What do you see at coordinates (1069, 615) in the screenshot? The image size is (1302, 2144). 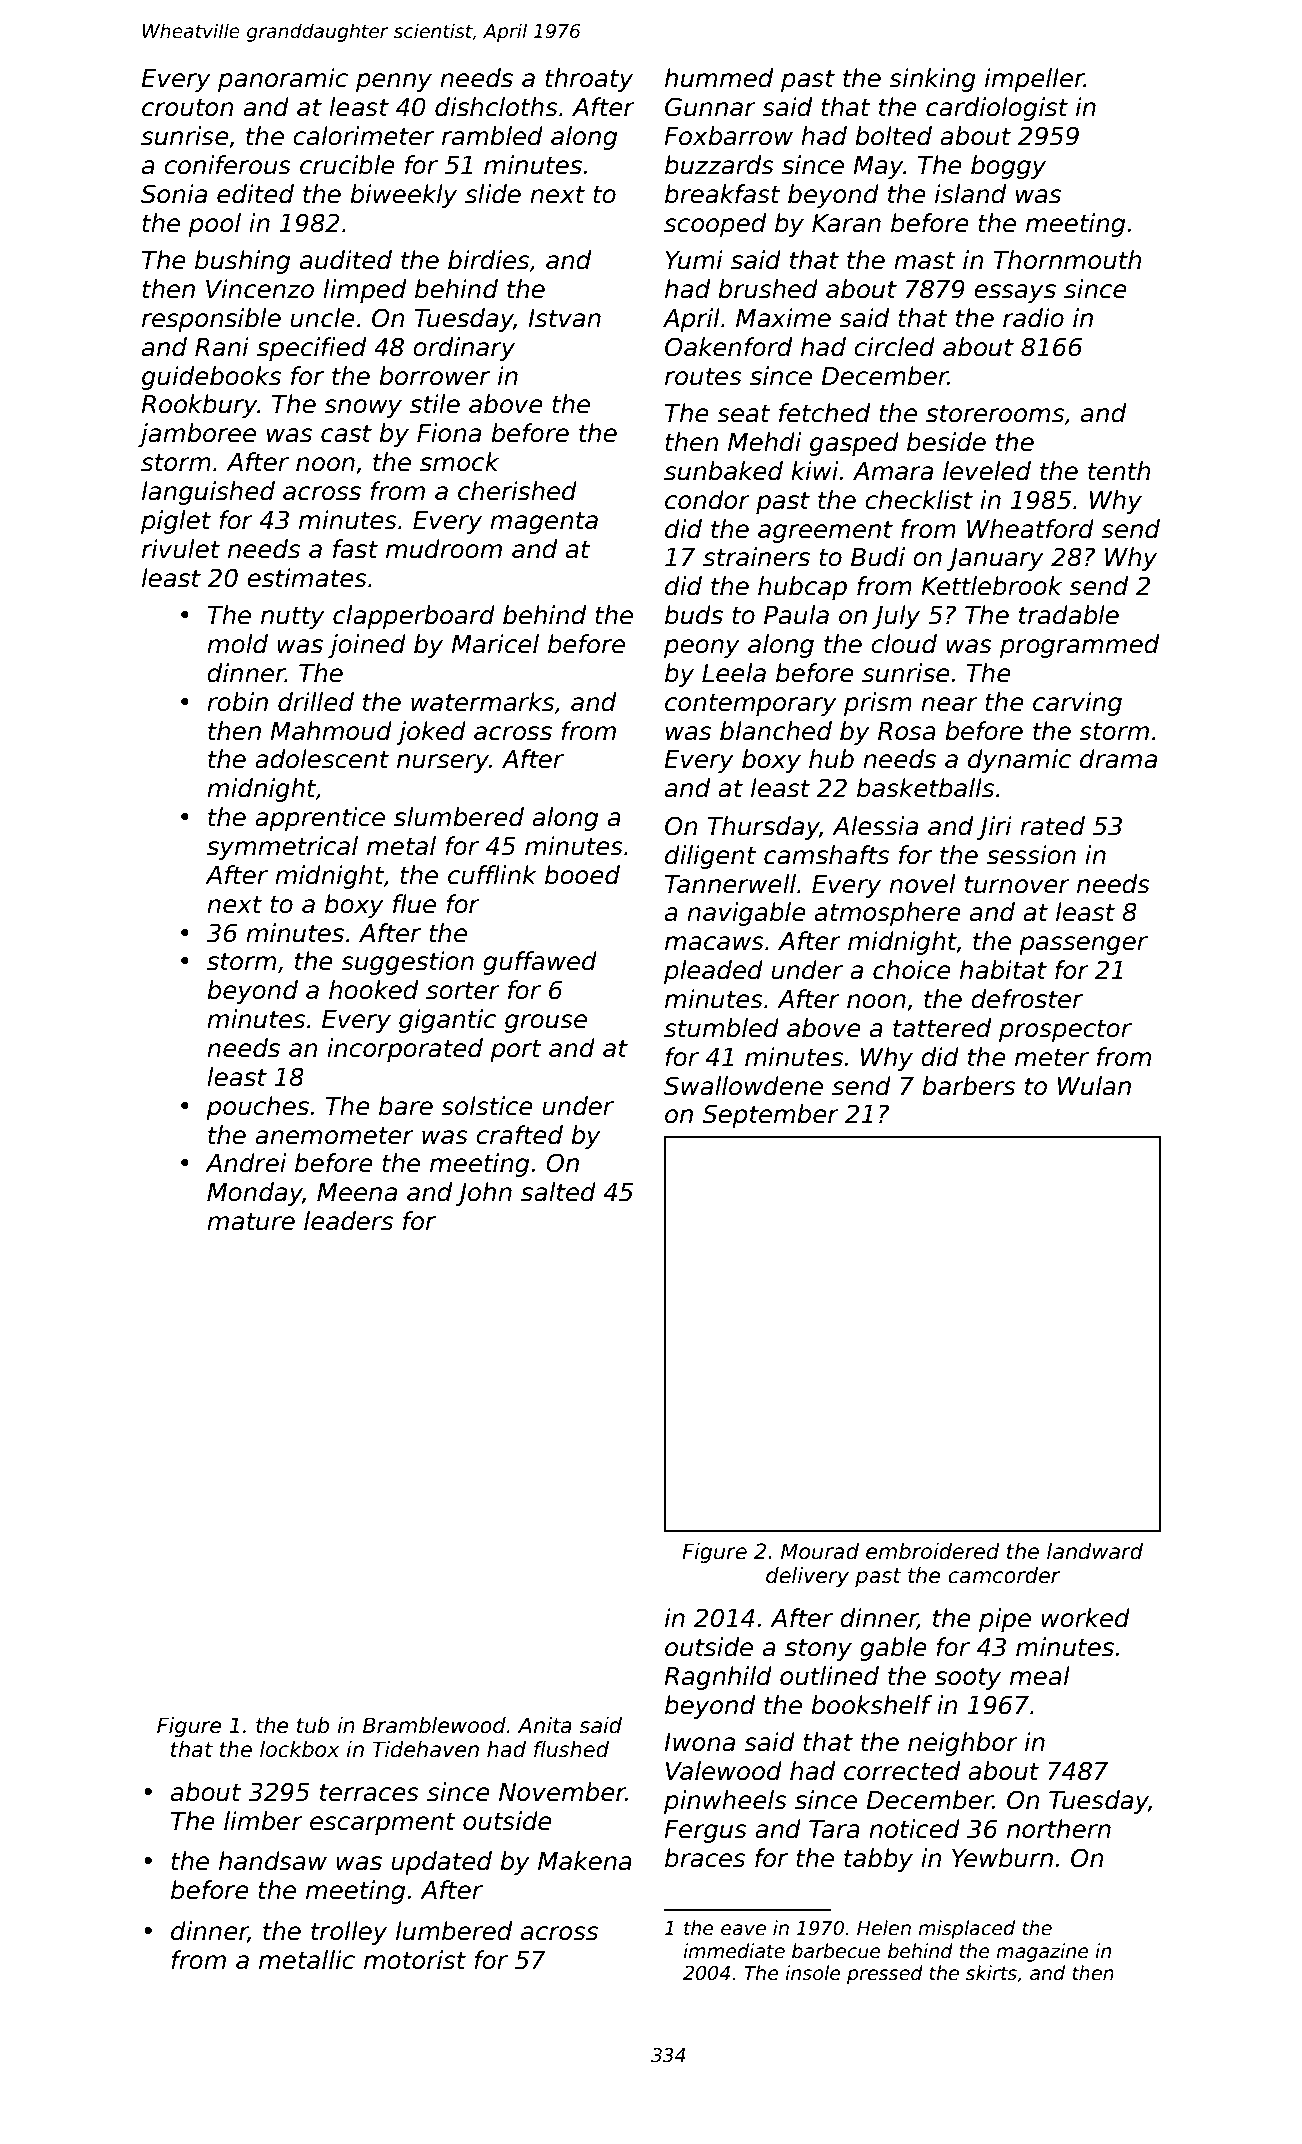 I see `tradable` at bounding box center [1069, 615].
